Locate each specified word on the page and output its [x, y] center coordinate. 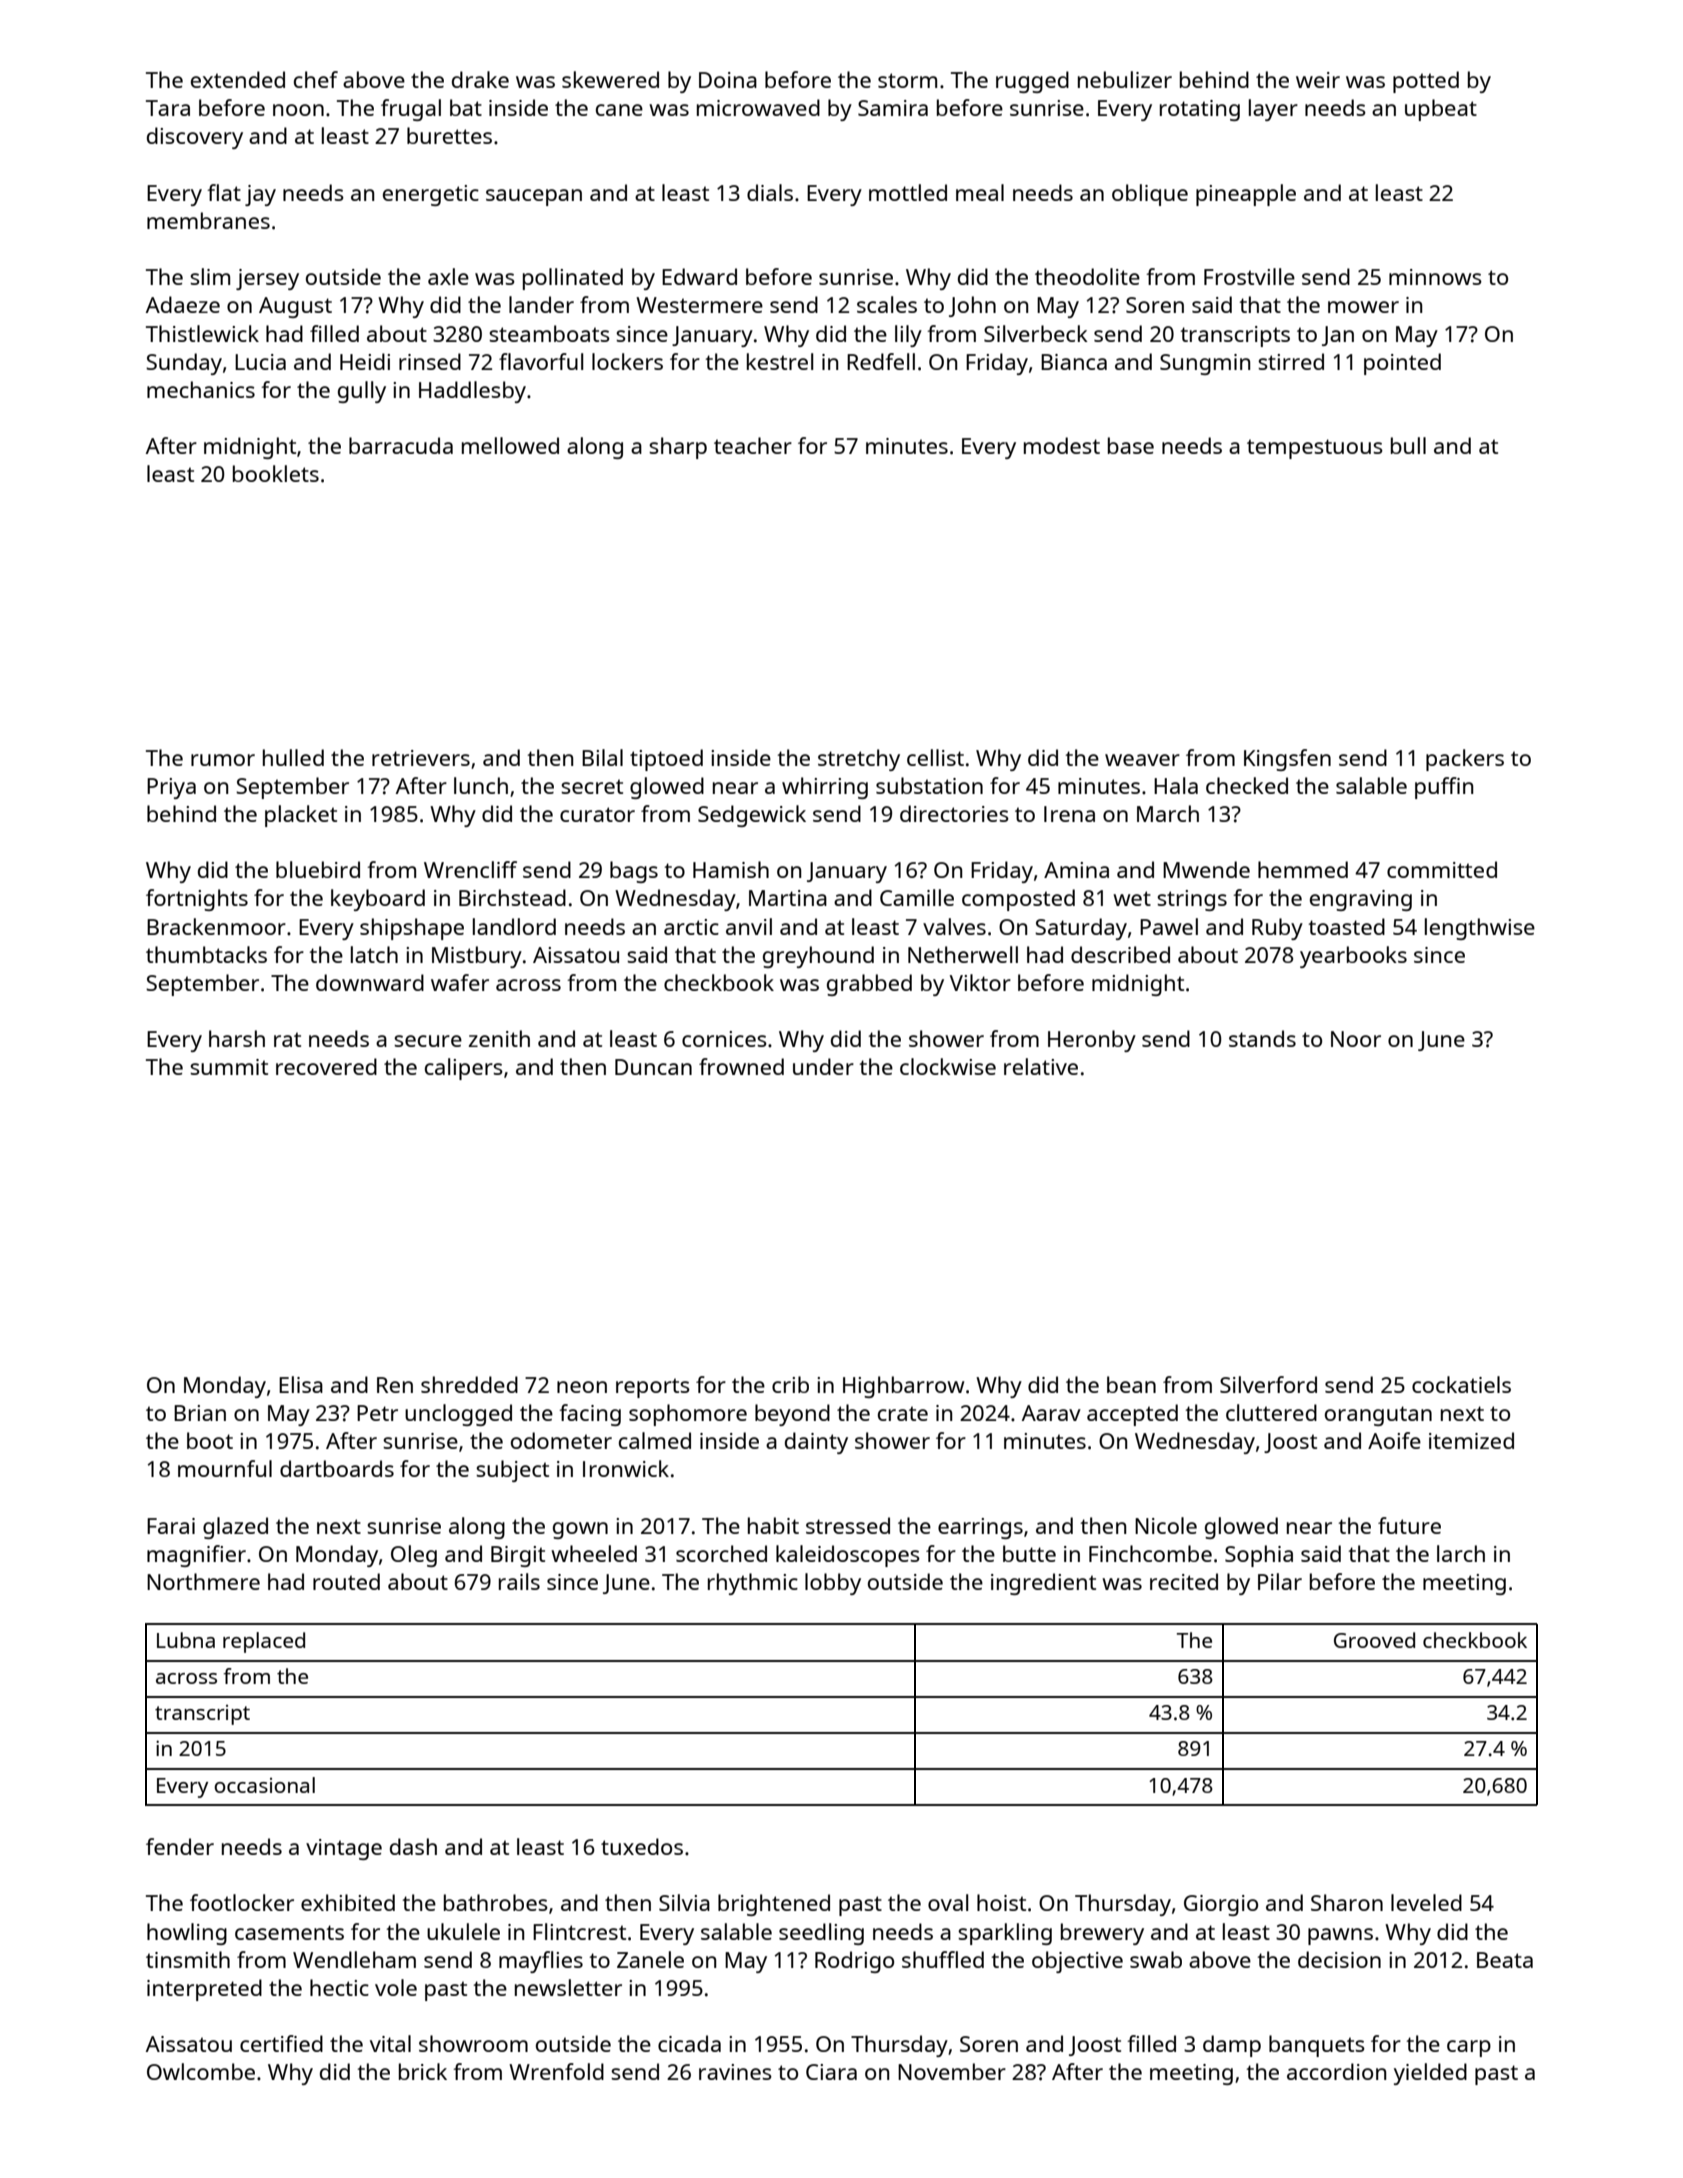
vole [396, 1987]
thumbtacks [206, 954]
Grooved [1374, 1640]
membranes [208, 220]
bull [1408, 445]
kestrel [780, 361]
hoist [1001, 1902]
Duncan [653, 1067]
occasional [264, 1785]
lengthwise [1480, 929]
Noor [1356, 1039]
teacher [753, 445]
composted [1018, 900]
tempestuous [1315, 449]
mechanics [201, 389]
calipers [464, 1069]
